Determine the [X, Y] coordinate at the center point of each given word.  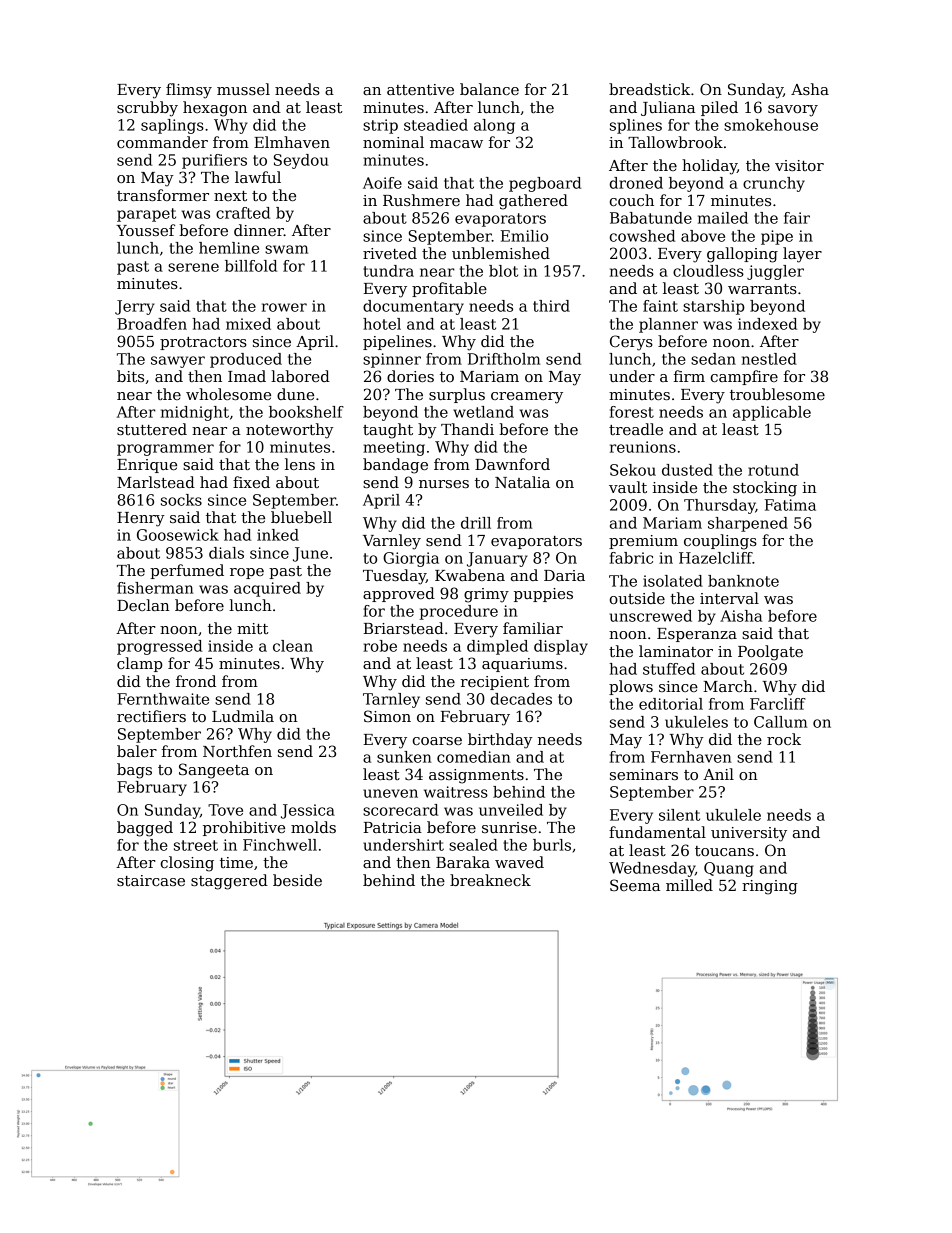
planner [668, 325]
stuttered [152, 429]
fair [797, 218]
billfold [251, 266]
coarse [437, 741]
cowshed [642, 236]
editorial [671, 704]
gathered [533, 202]
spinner [392, 360]
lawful [258, 177]
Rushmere [421, 200]
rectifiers [151, 716]
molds [313, 827]
